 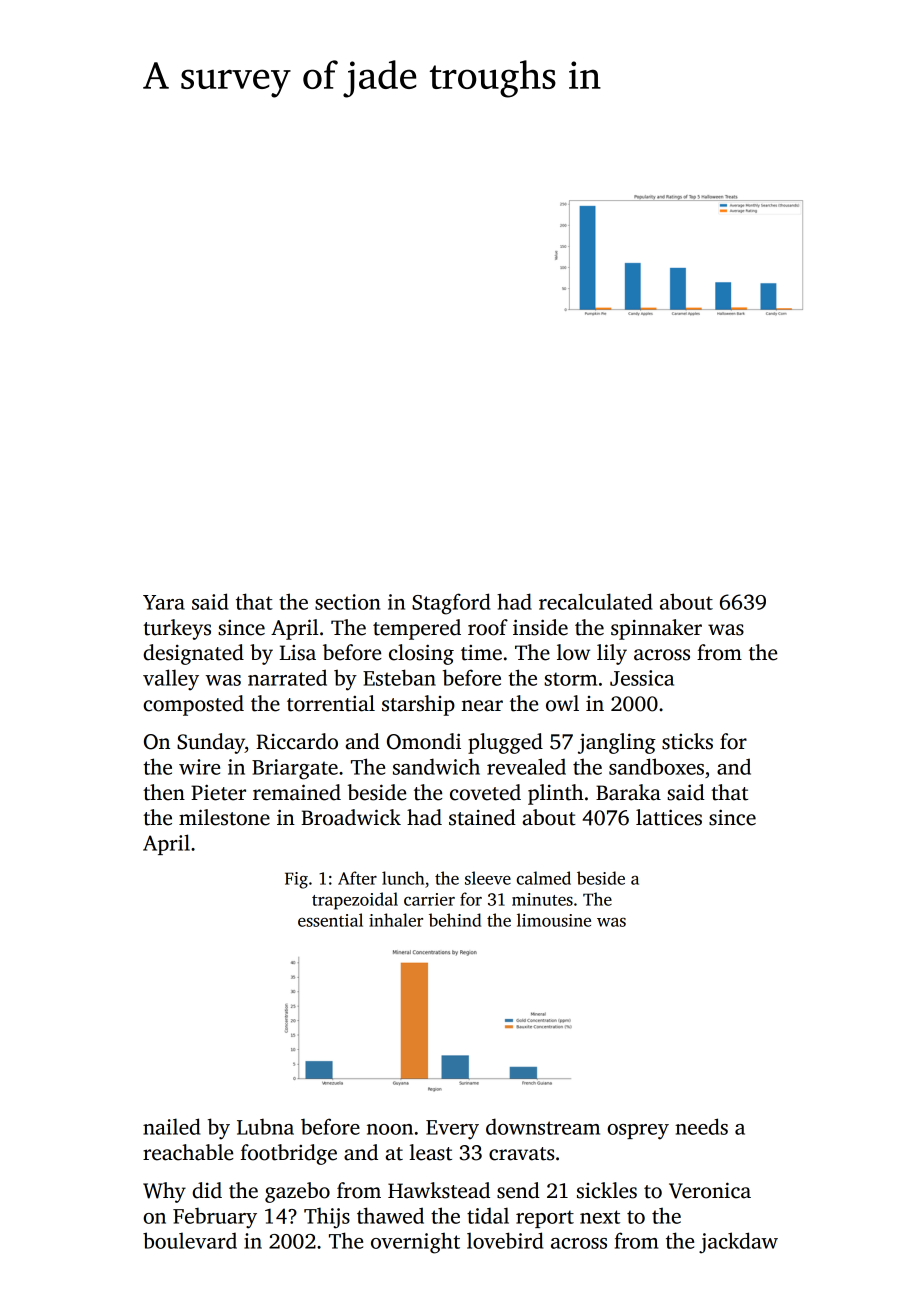 I want to click on boulevard, so click(x=190, y=1240).
